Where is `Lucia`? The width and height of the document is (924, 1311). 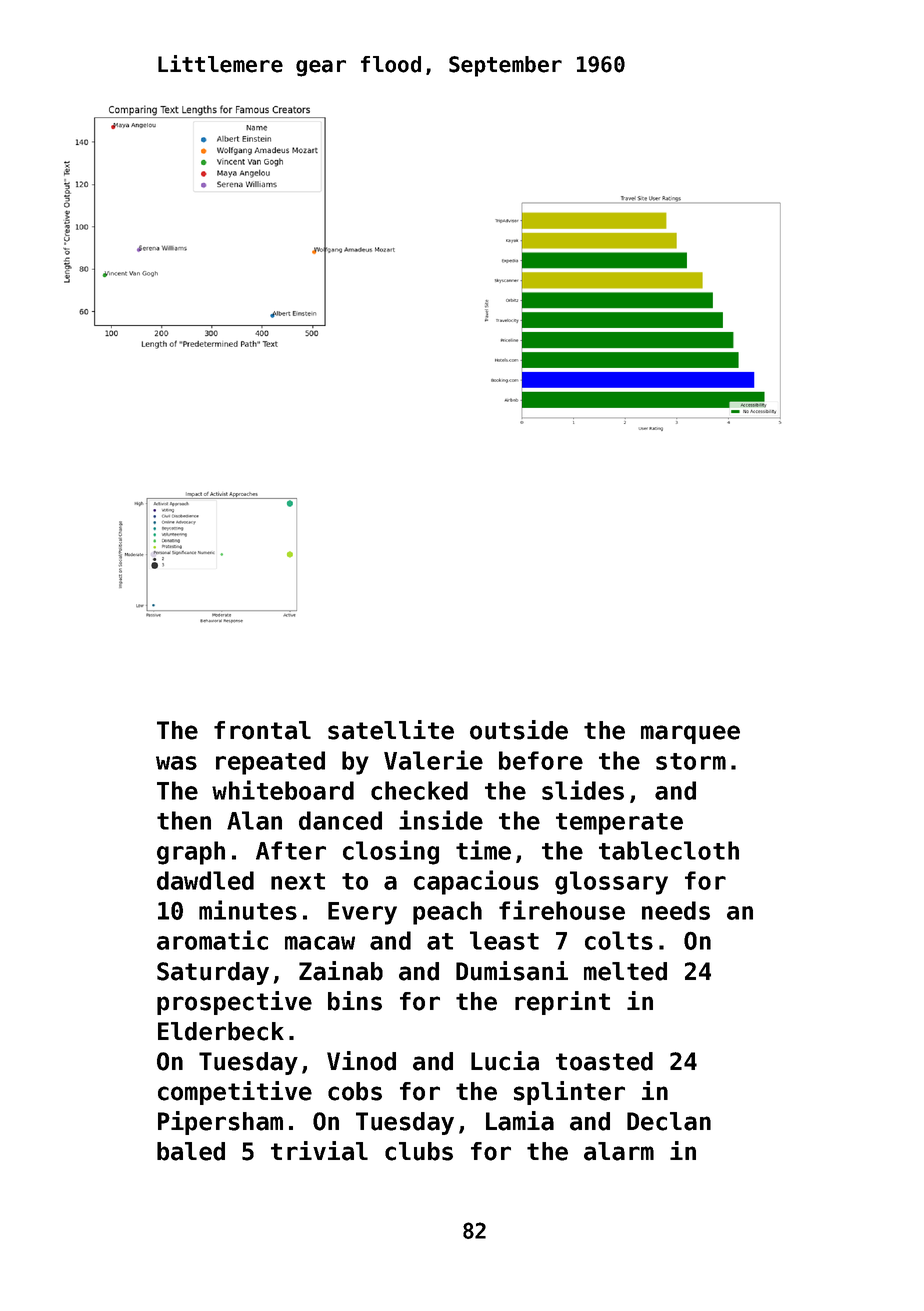
Lucia is located at coordinates (505, 1061).
